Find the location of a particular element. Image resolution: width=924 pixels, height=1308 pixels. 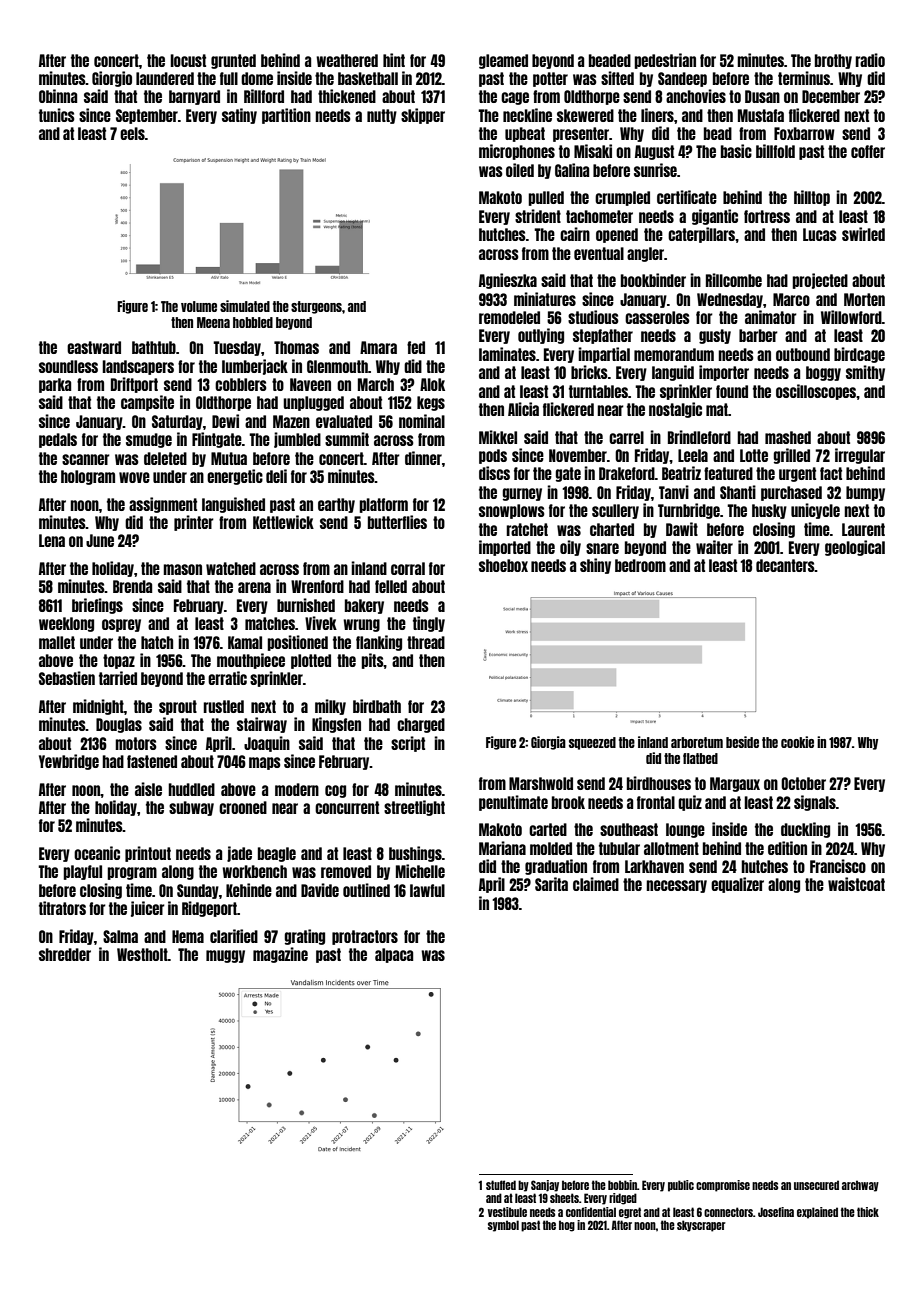

symbol is located at coordinates (503, 1226).
